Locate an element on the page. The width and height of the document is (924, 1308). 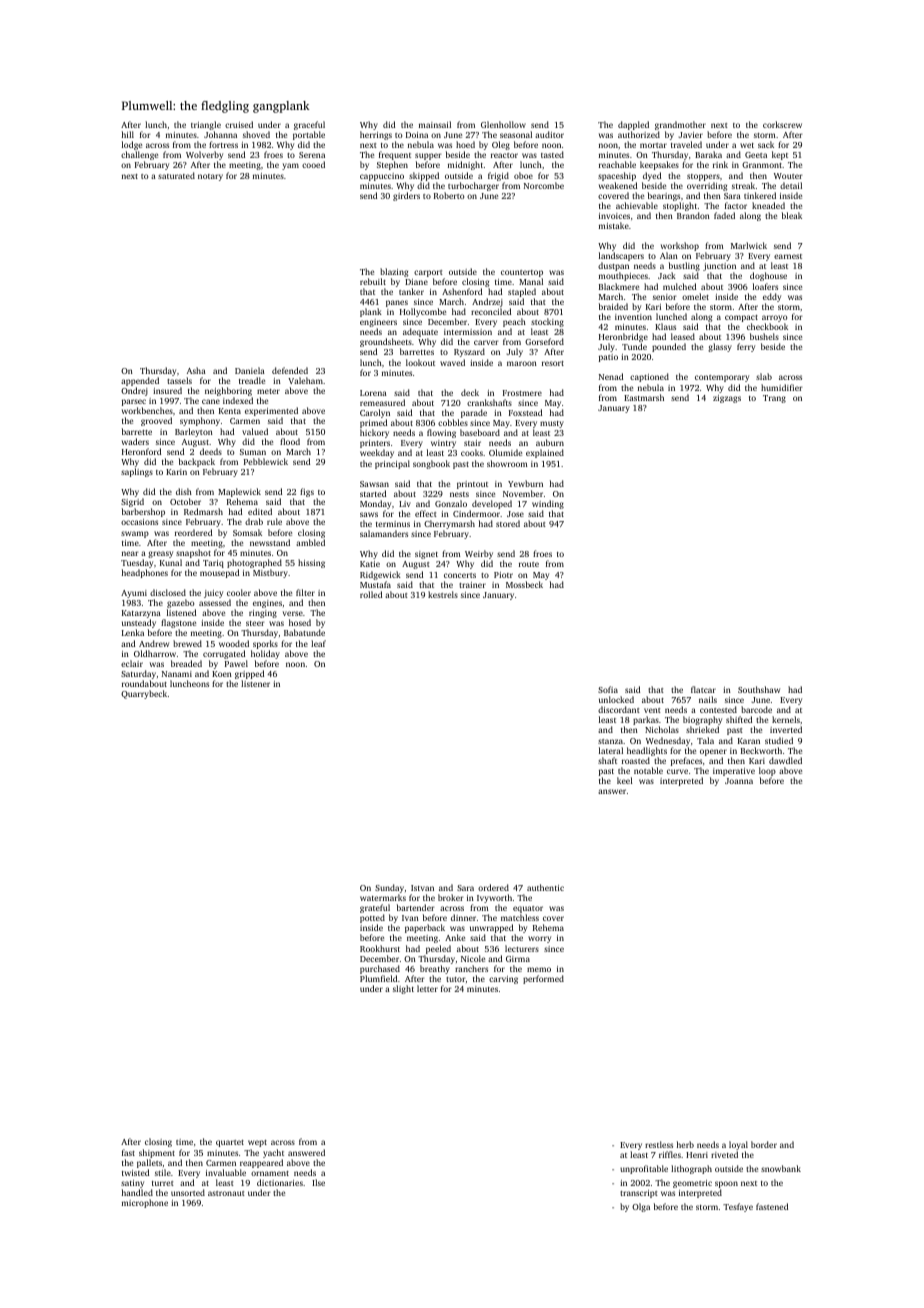
Tesfaye is located at coordinates (738, 1207).
